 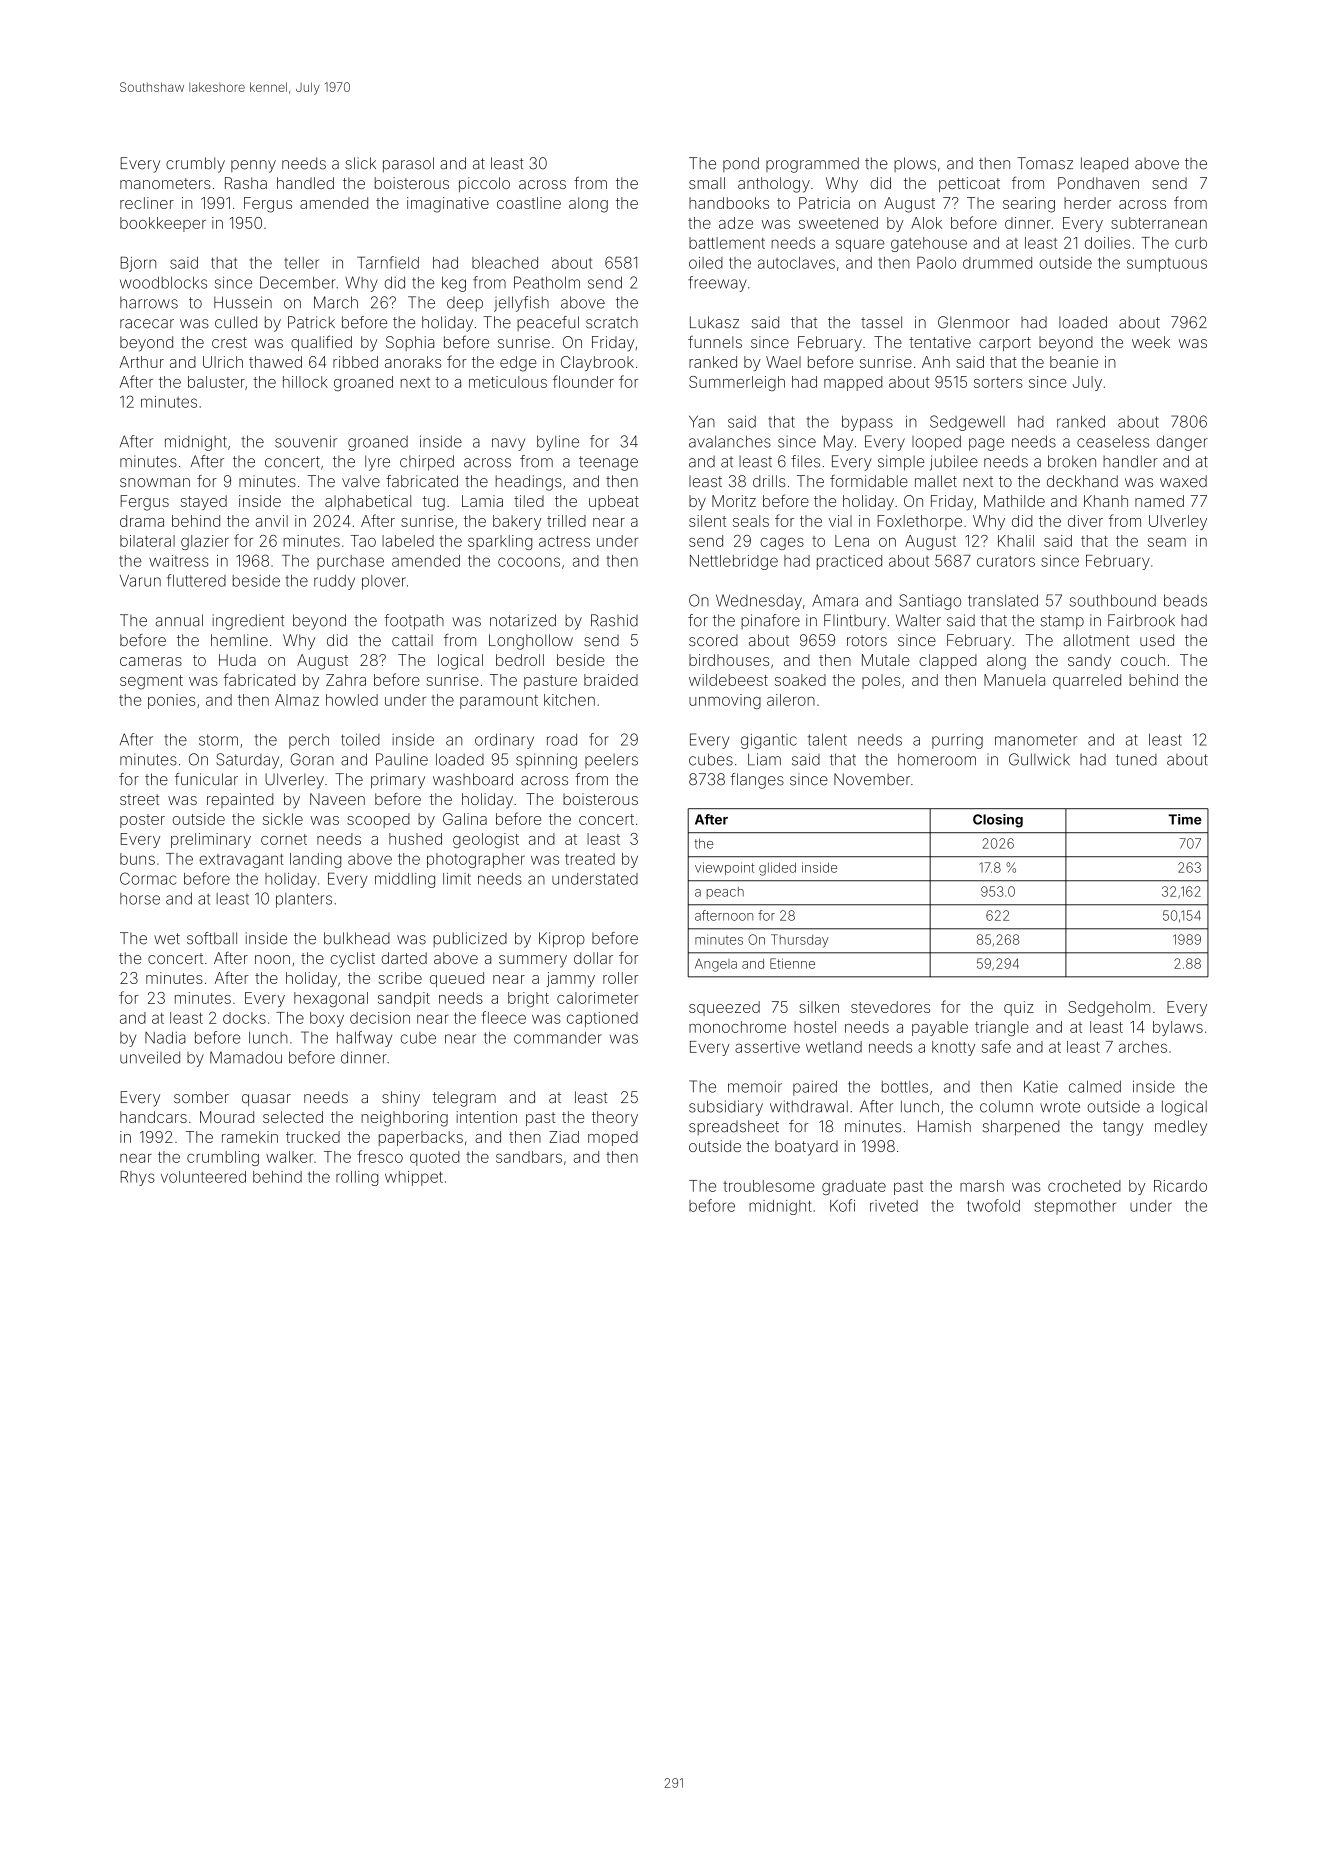 I want to click on sandbars, so click(x=529, y=1157).
